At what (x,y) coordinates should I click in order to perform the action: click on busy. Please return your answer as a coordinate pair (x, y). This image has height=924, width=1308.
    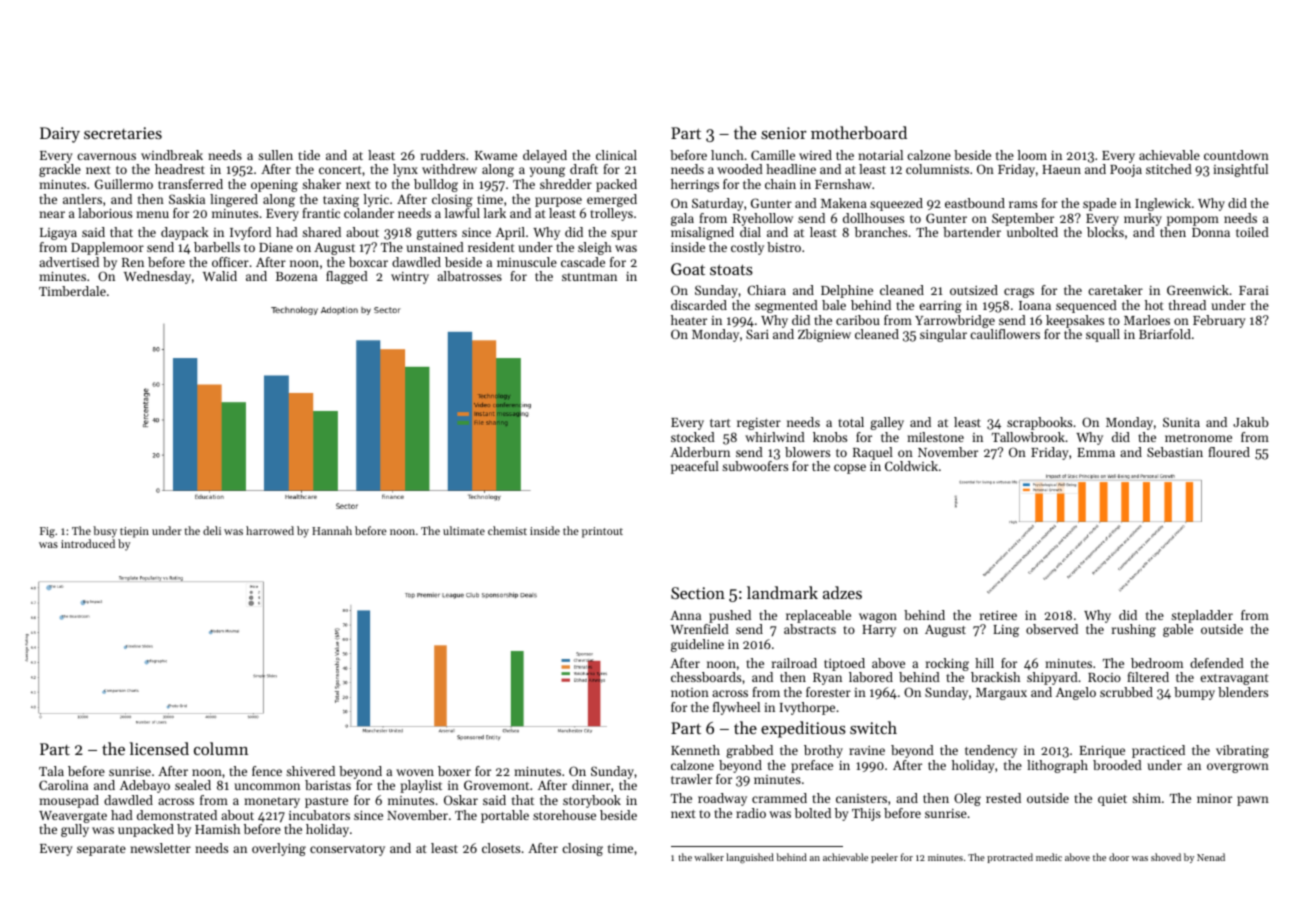
    Looking at the image, I should click on (105, 532).
